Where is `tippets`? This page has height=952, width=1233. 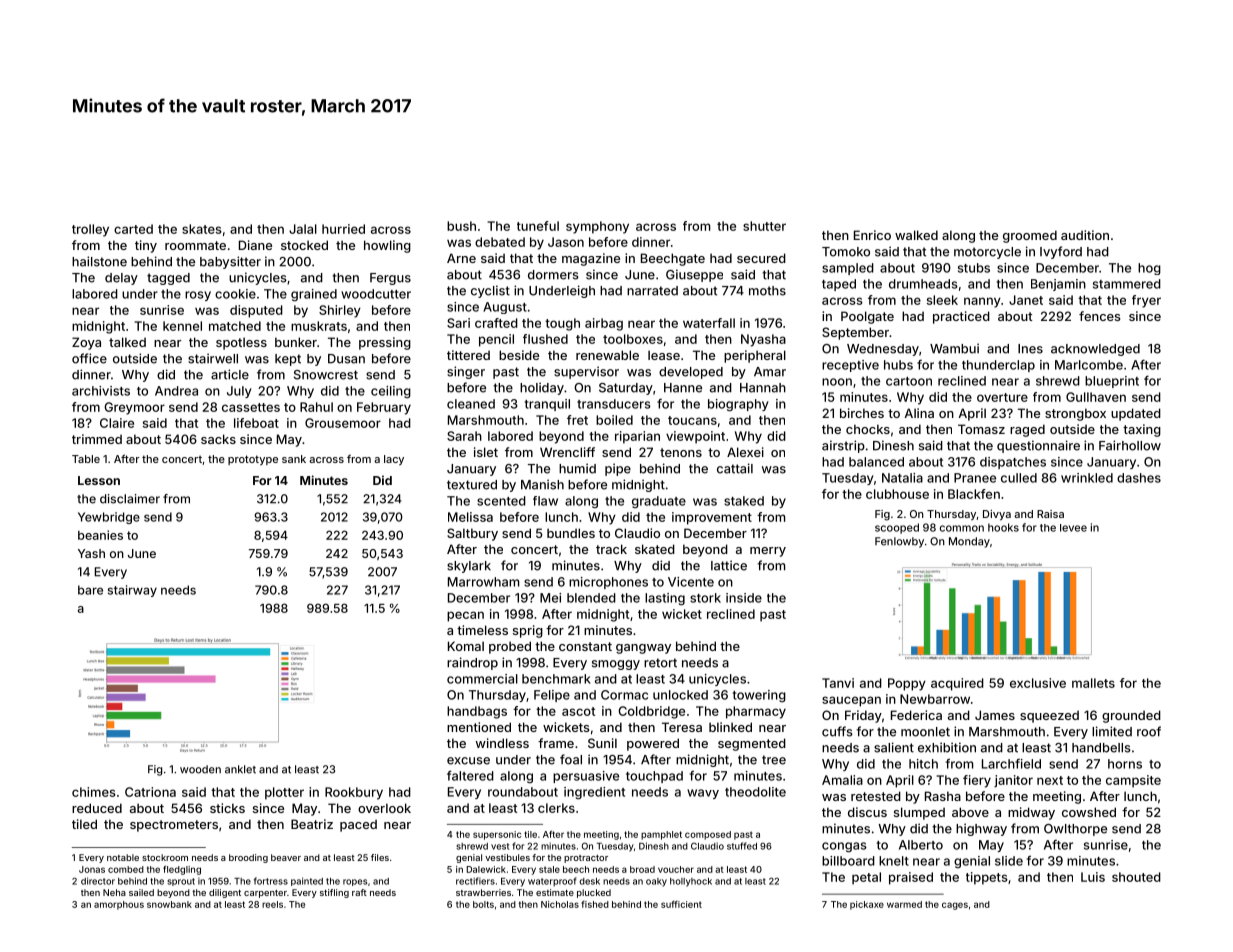
tippets is located at coordinates (987, 878).
